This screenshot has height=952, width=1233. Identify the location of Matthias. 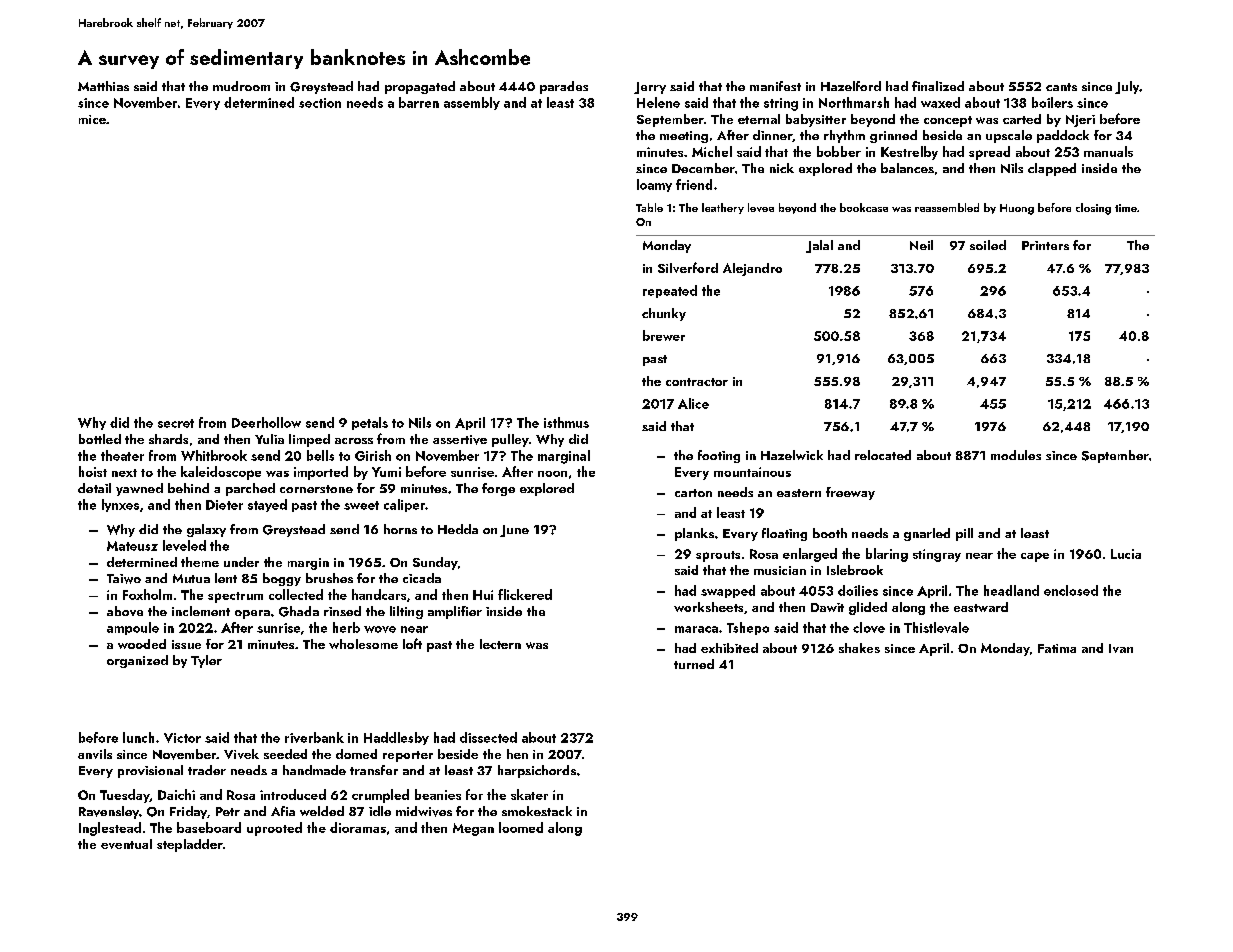
(103, 86).
